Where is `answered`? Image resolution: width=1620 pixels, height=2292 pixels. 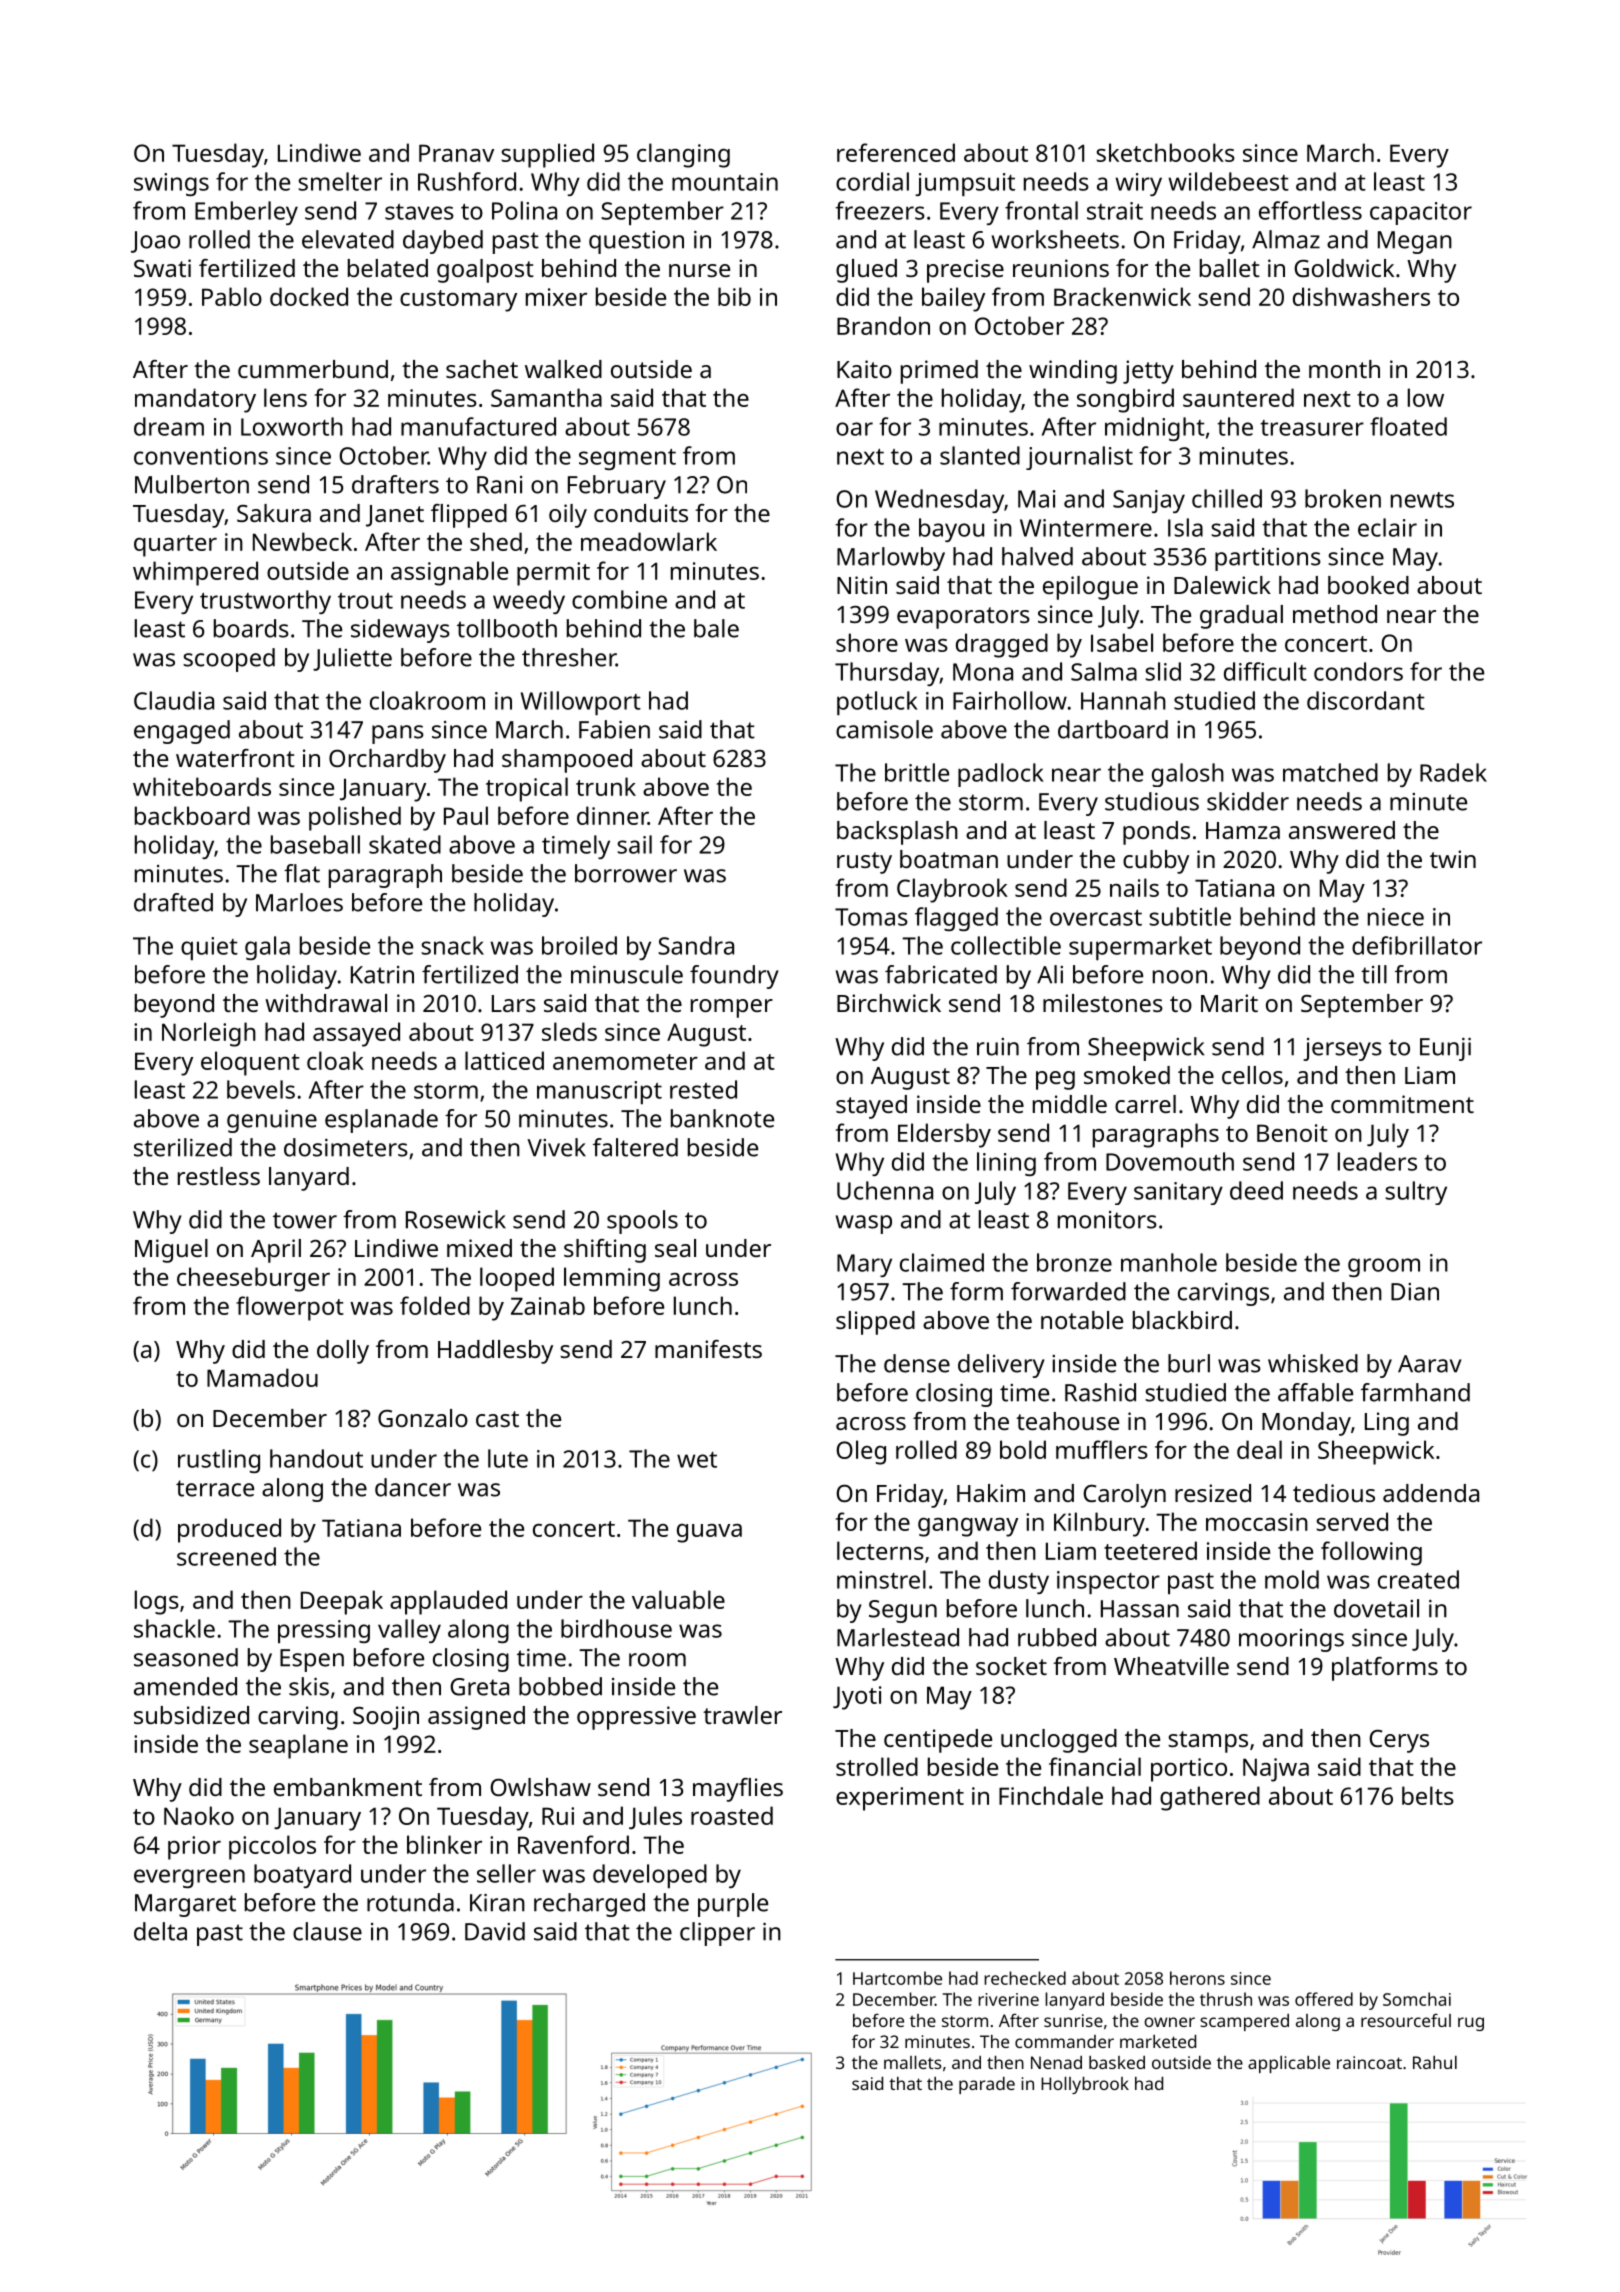 answered is located at coordinates (1342, 830).
